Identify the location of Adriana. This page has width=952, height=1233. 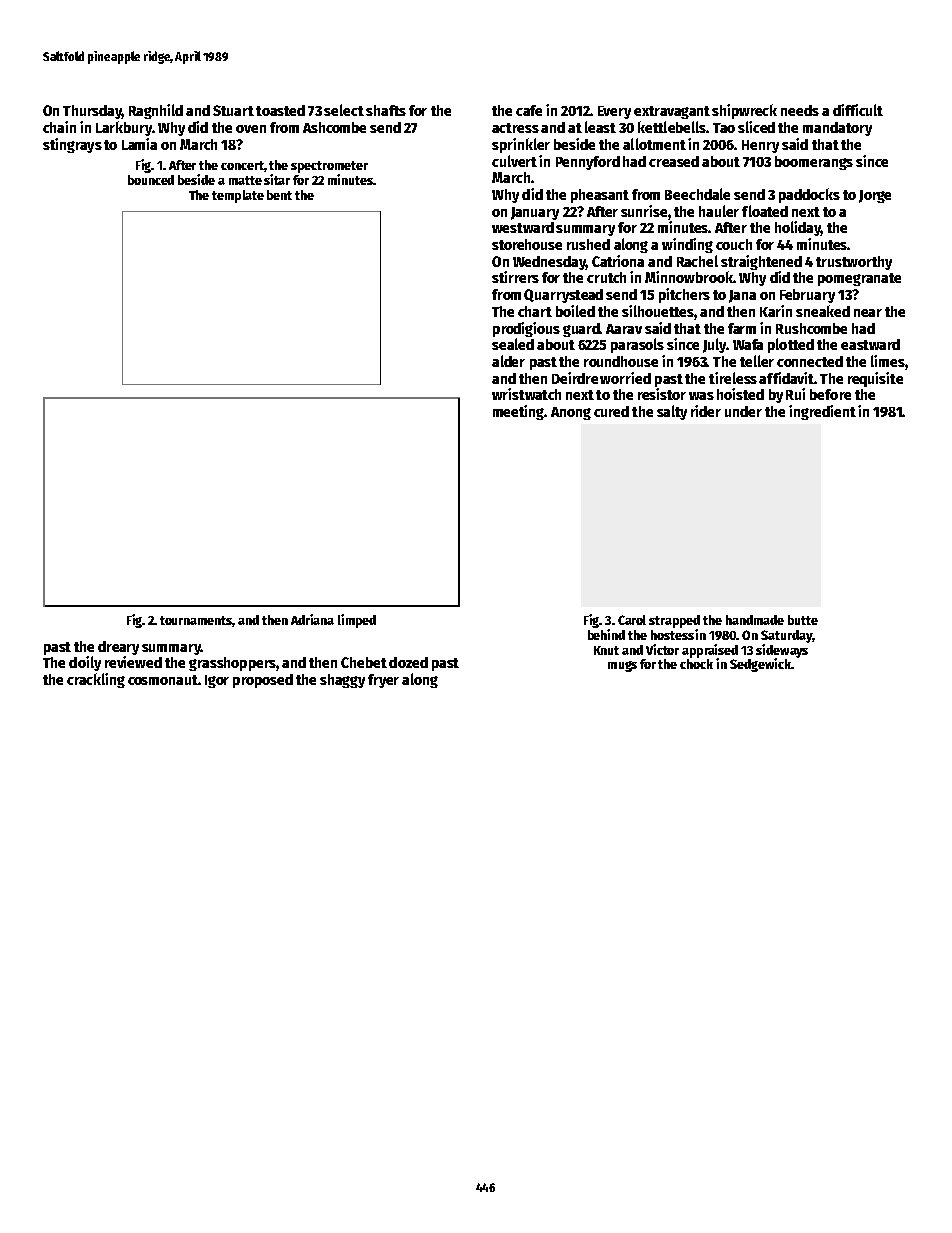
(312, 619).
